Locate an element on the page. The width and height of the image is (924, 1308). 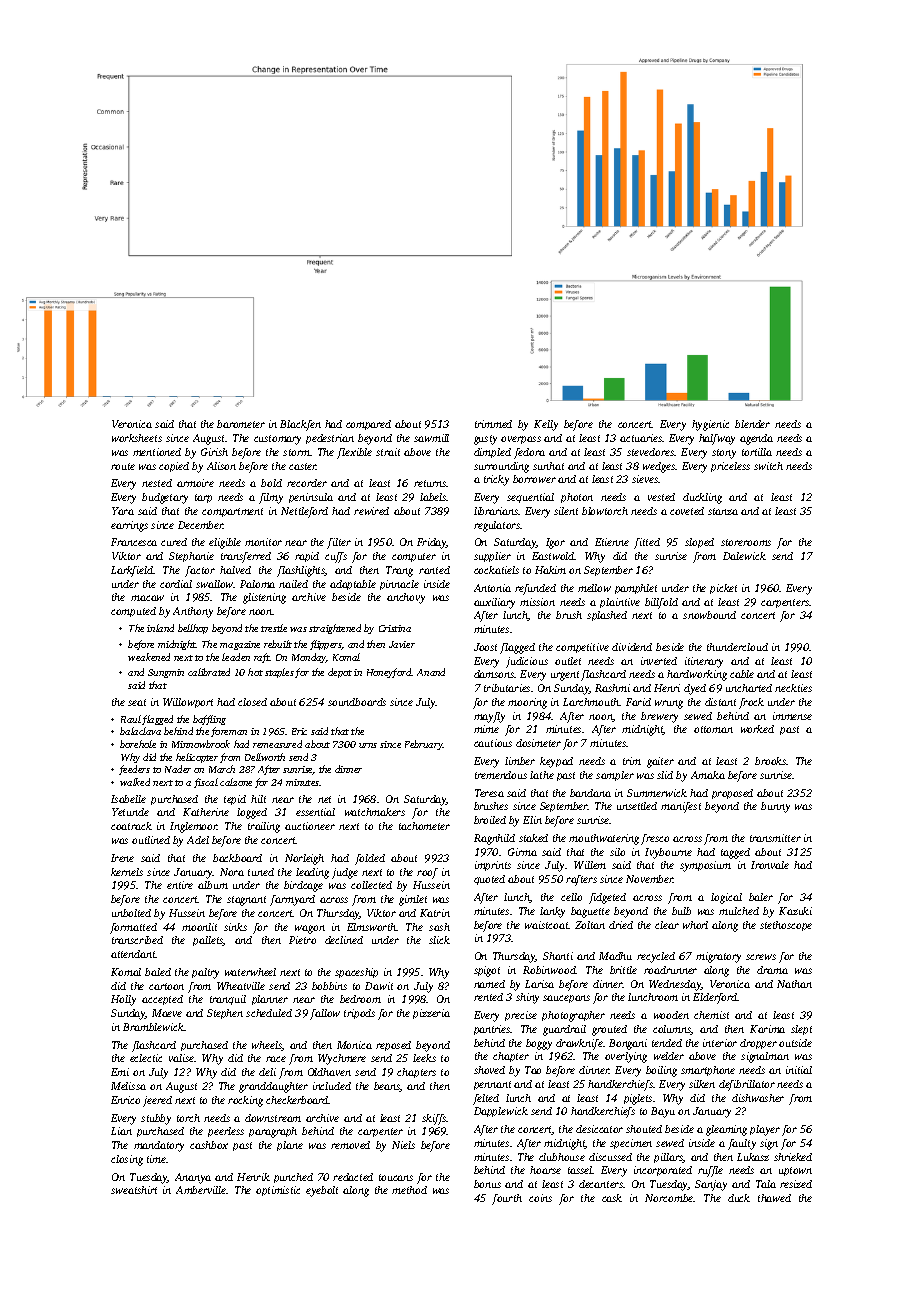
inverted is located at coordinates (659, 661).
